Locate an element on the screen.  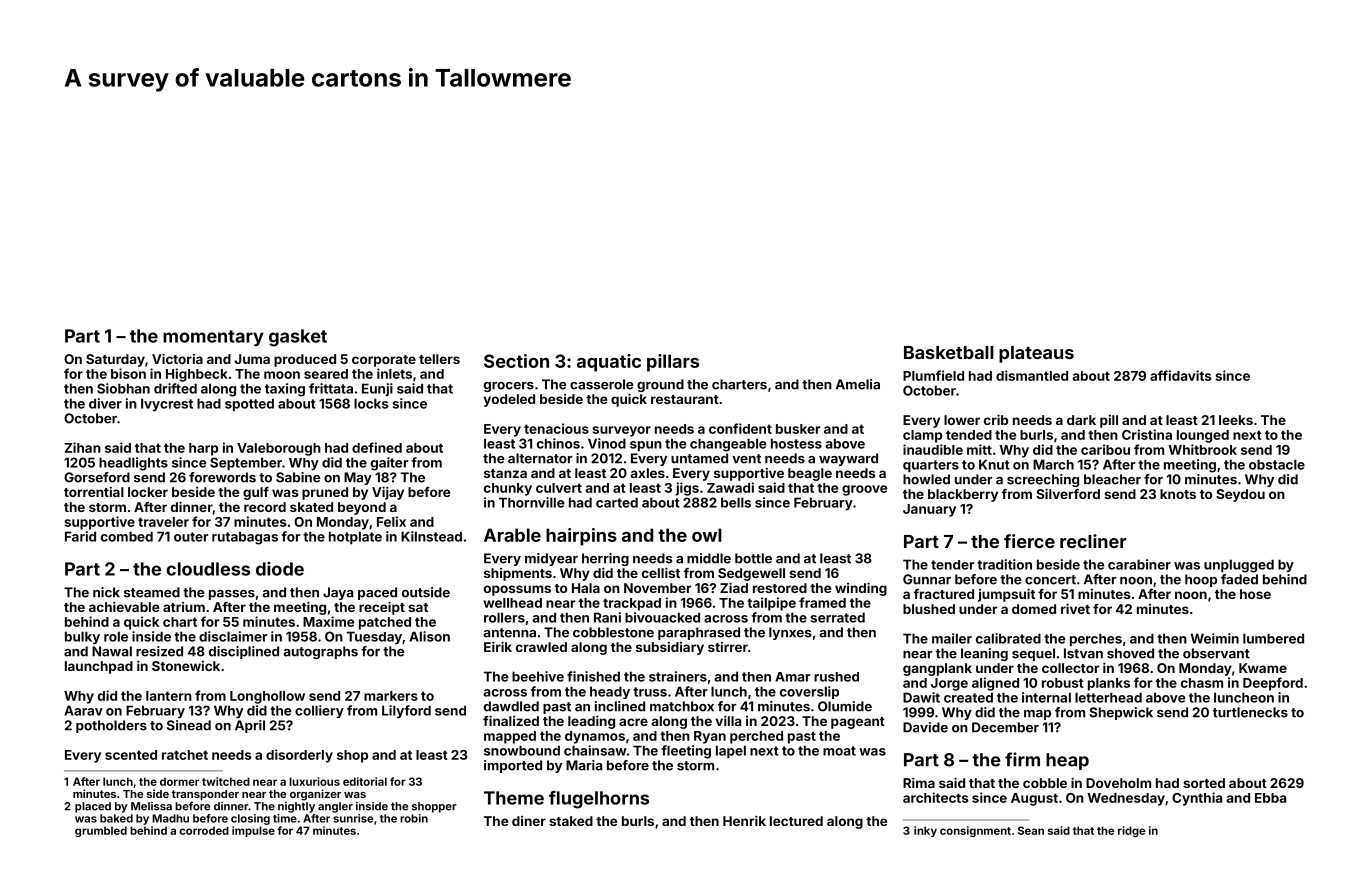
Seydou is located at coordinates (1240, 495).
